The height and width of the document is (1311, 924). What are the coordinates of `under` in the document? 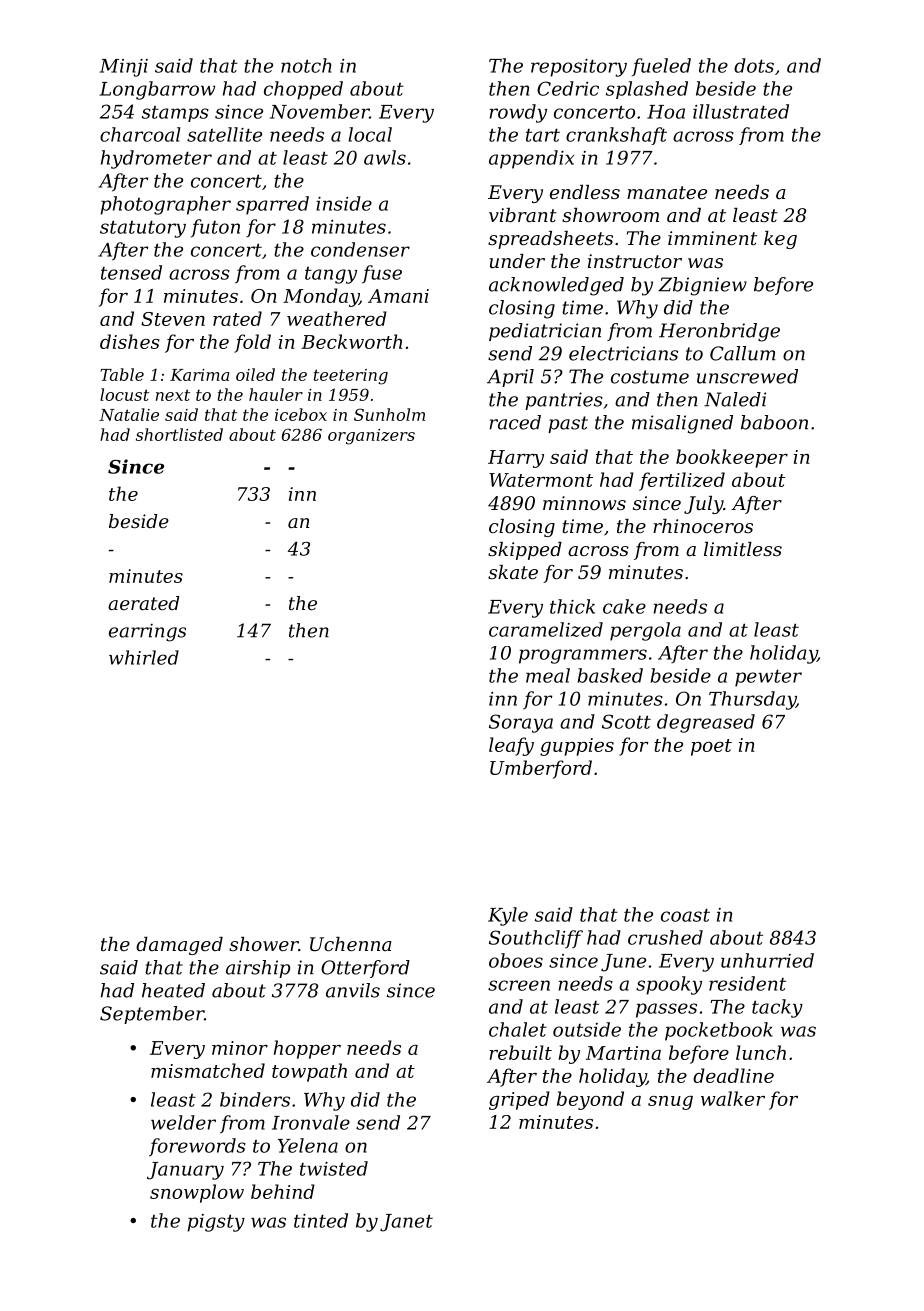 It's located at (517, 261).
